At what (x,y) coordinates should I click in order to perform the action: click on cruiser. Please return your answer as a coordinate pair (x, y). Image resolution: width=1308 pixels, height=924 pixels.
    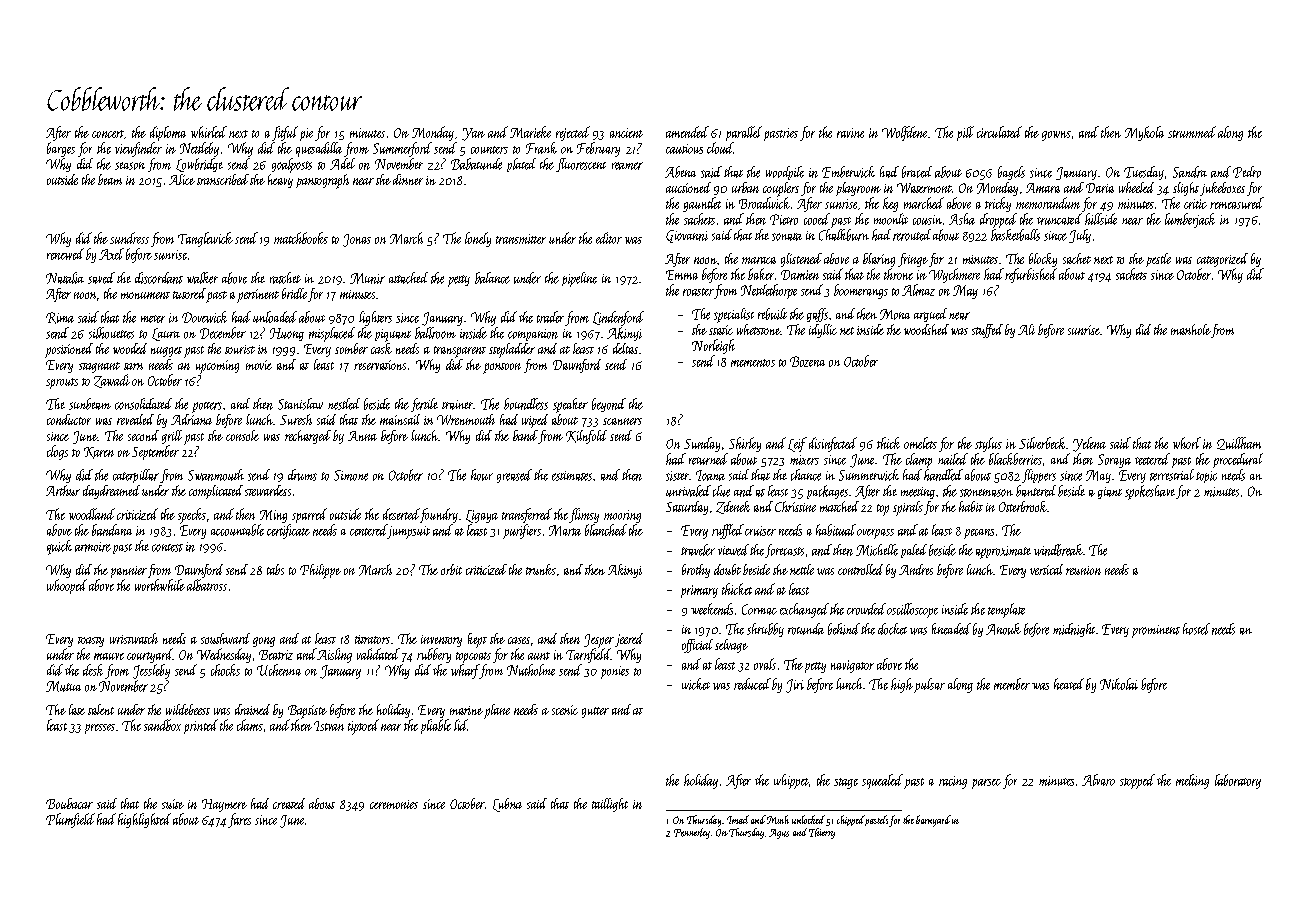
    Looking at the image, I should click on (760, 531).
